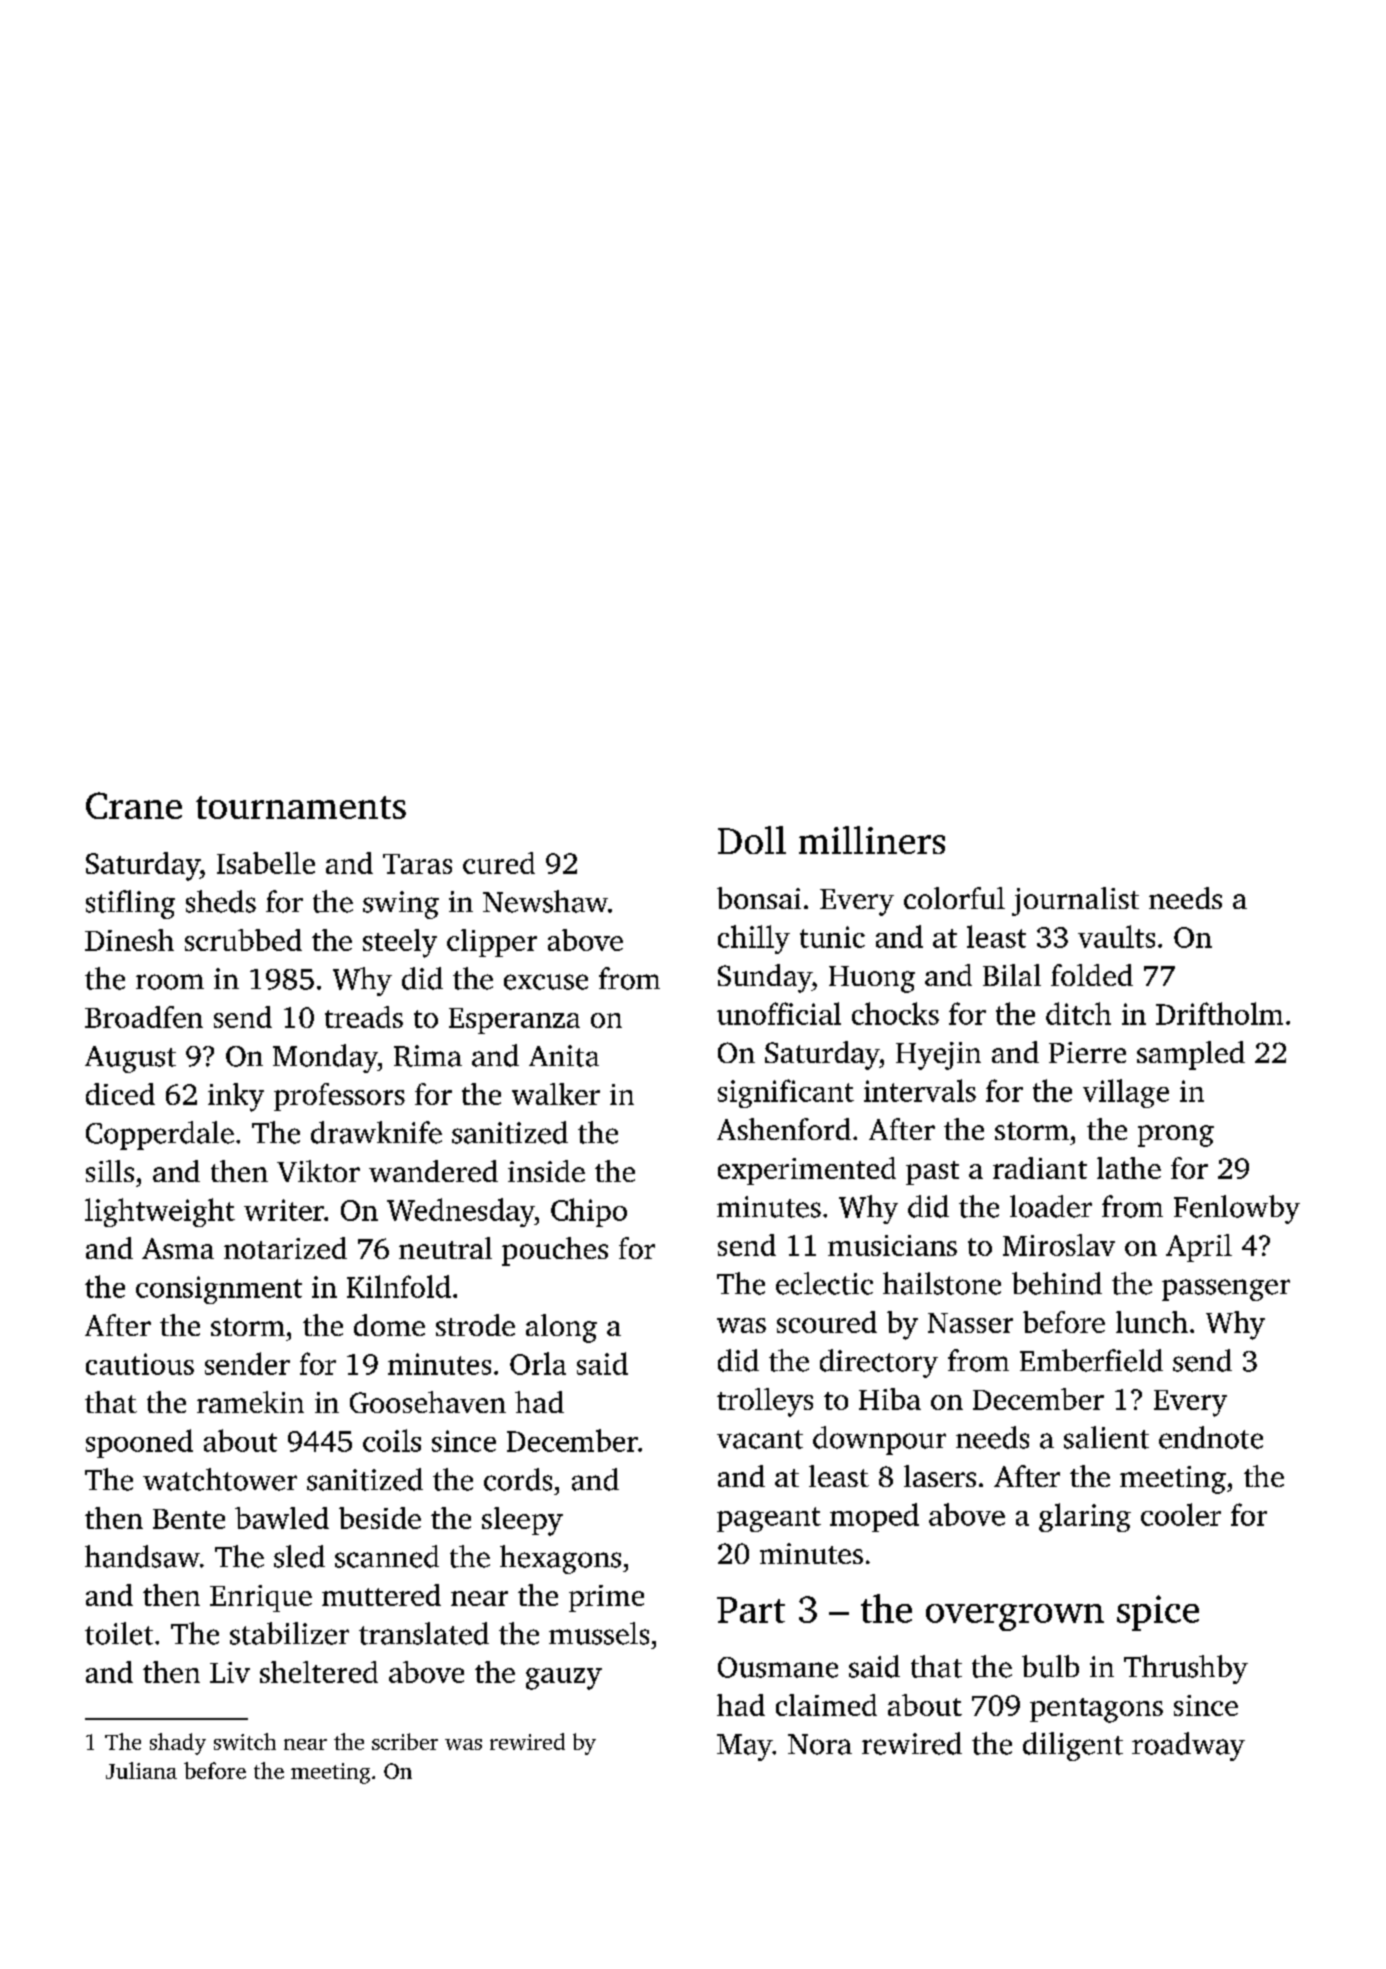 The image size is (1386, 1969). I want to click on passenger, so click(1226, 1290).
